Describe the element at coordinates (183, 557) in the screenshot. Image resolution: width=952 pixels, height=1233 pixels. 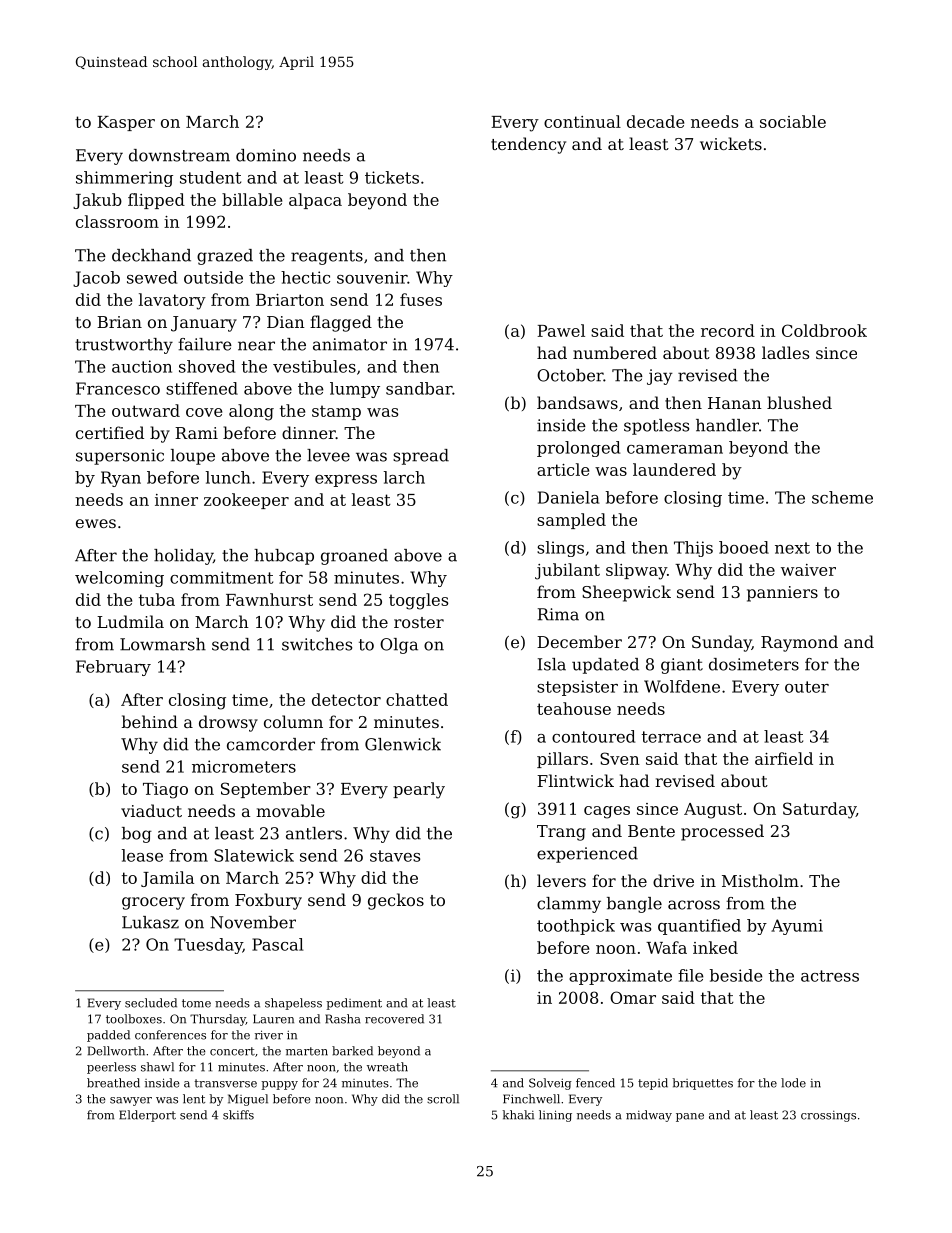
I see `holiday` at that location.
